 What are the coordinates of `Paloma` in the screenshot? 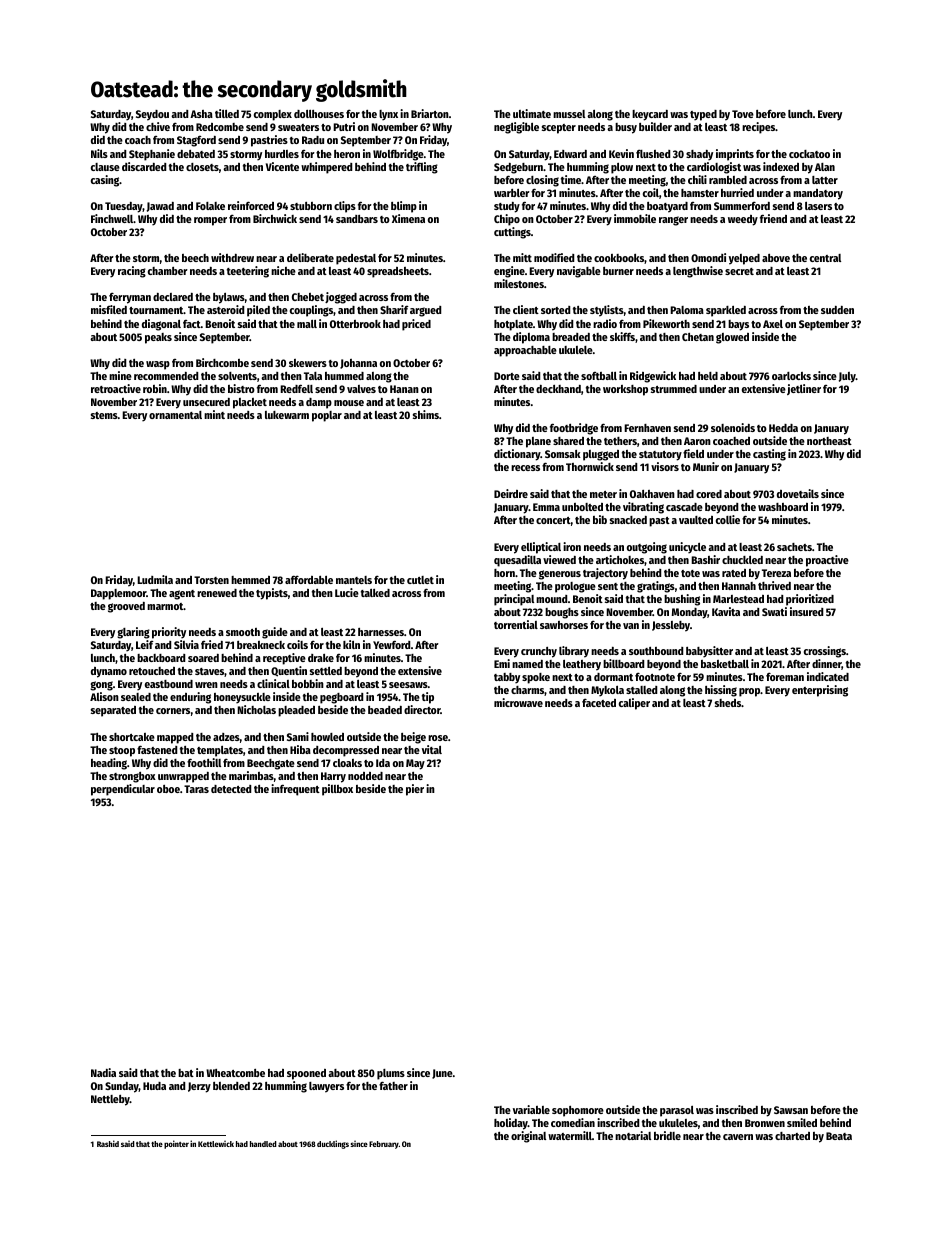 It's located at (687, 310).
